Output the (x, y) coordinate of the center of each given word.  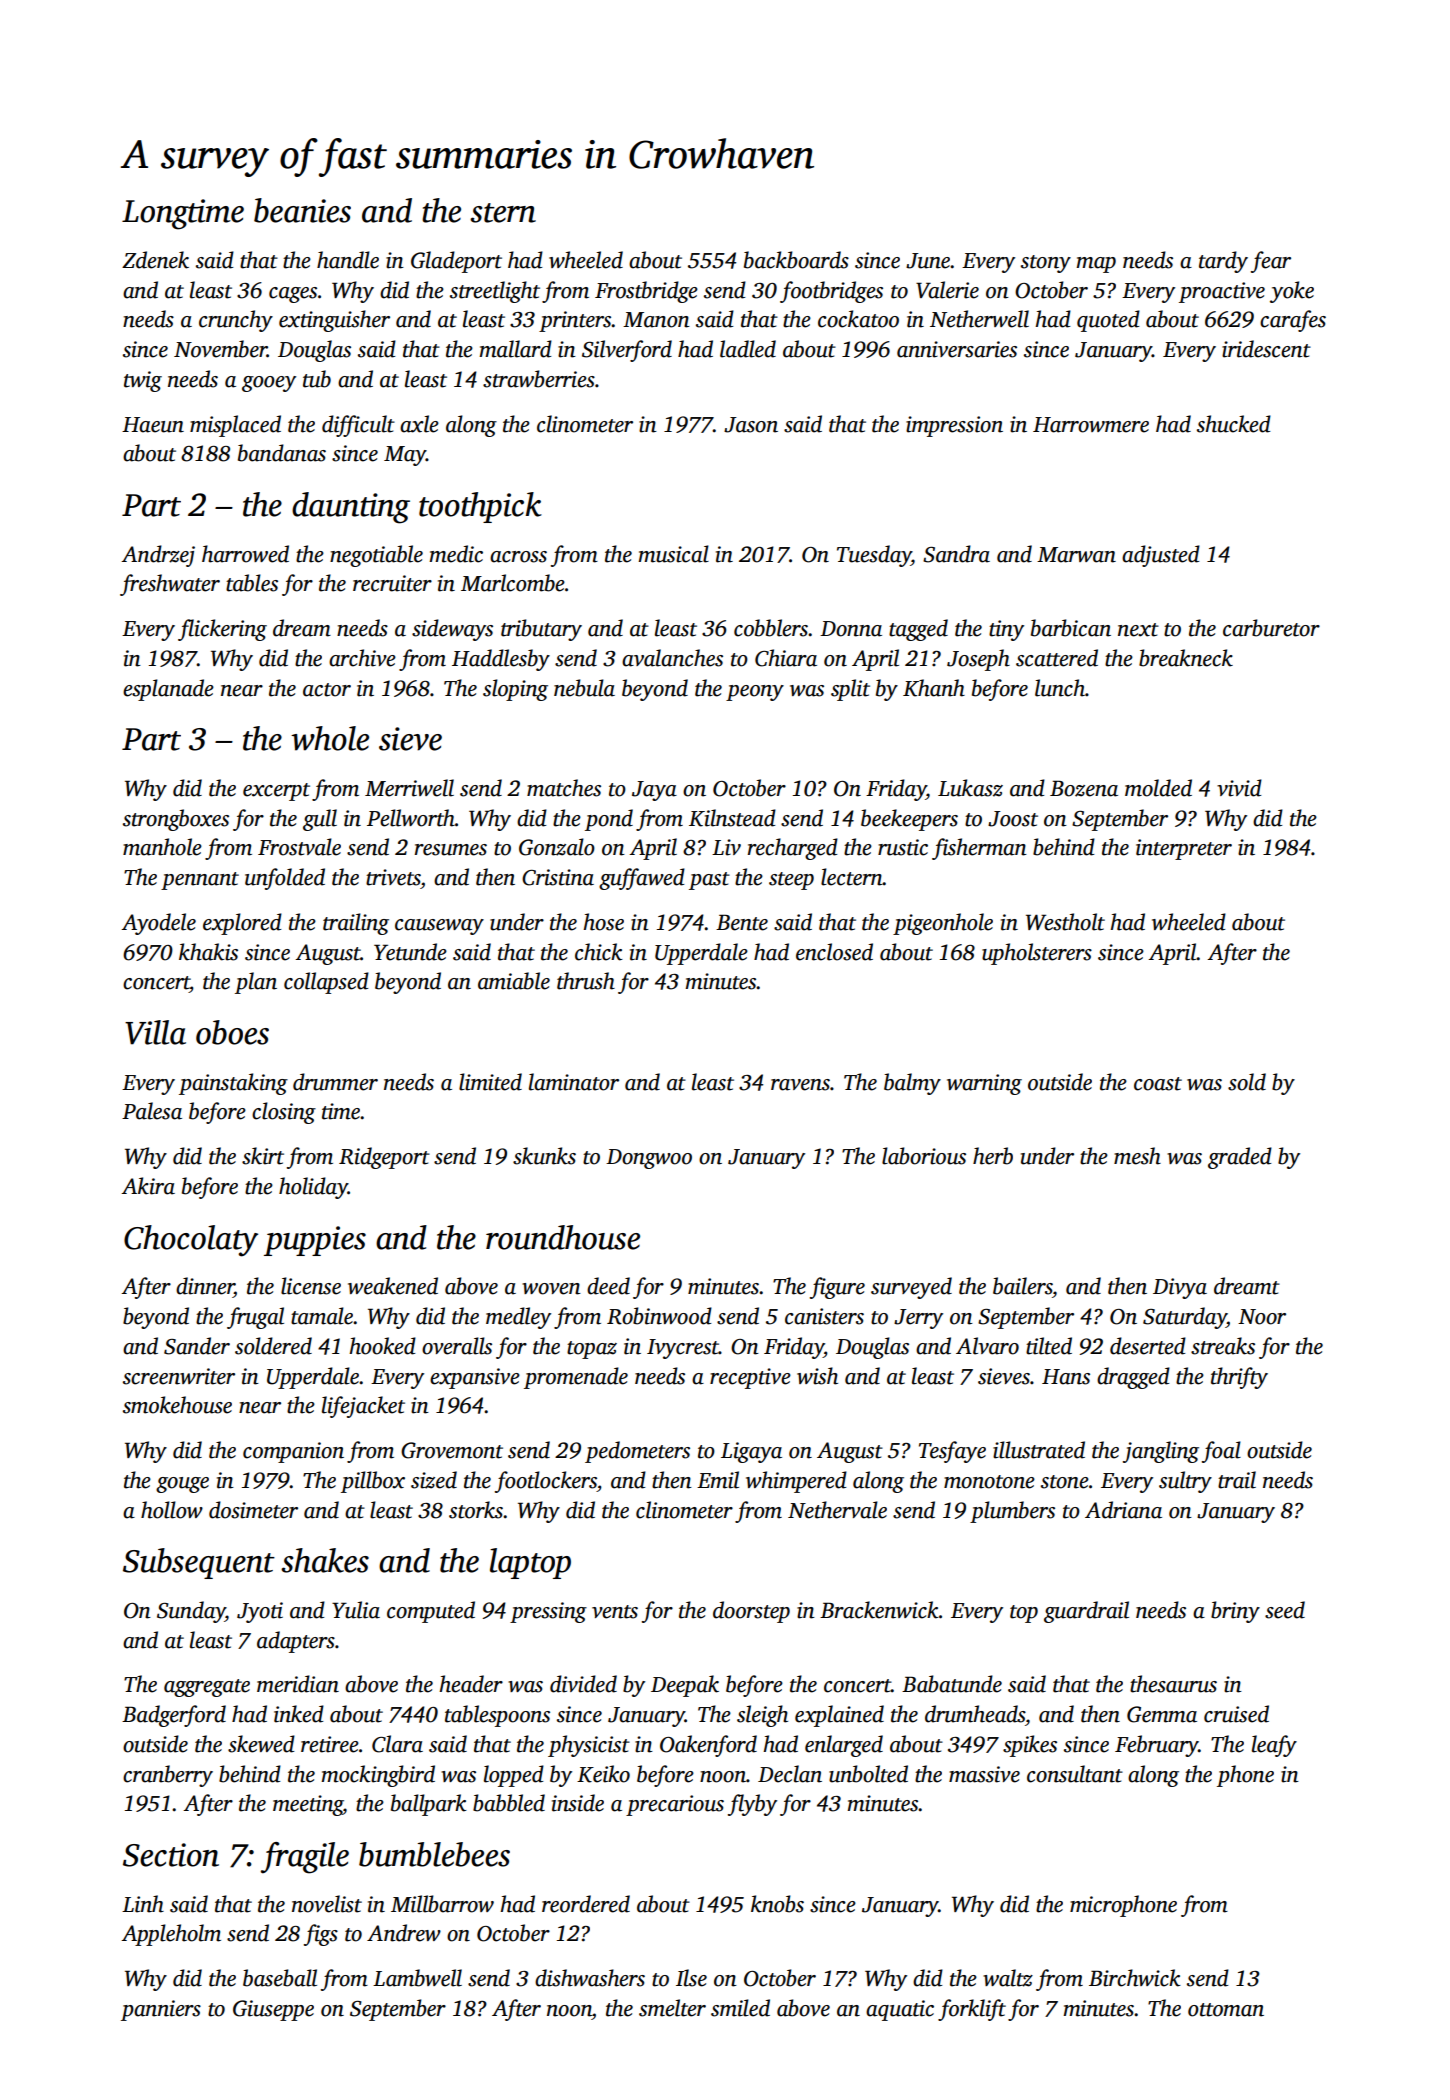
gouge (182, 1485)
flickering (222, 630)
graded (1240, 1158)
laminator (574, 1082)
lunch (1060, 688)
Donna (851, 629)
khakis (208, 952)
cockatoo (858, 319)
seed (1285, 1610)
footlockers (546, 1482)
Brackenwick (879, 1610)
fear (1271, 262)
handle (348, 260)
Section (171, 1855)
